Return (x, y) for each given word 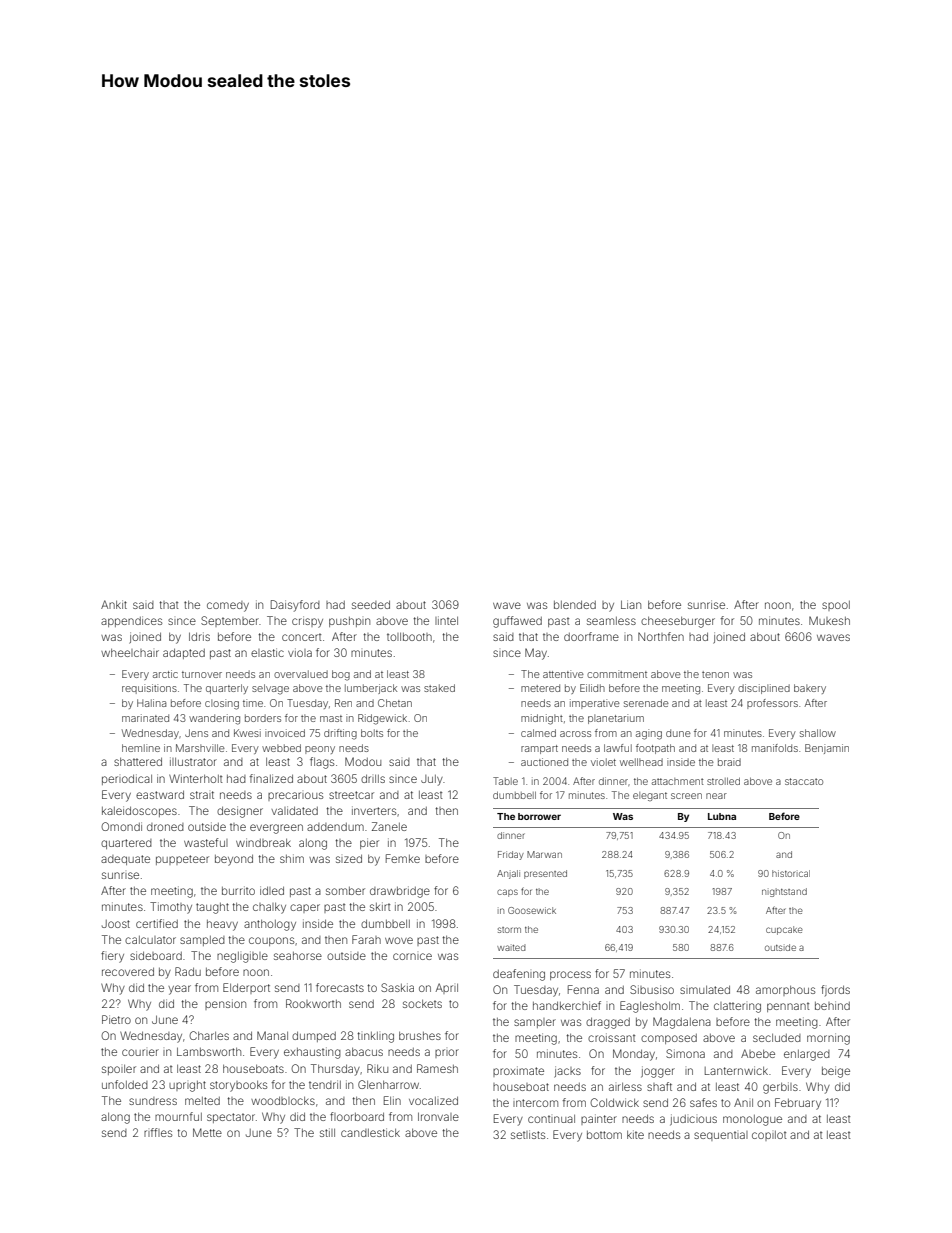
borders (263, 718)
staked (439, 688)
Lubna (722, 816)
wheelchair (130, 653)
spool (836, 606)
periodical (127, 779)
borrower (539, 816)
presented (545, 874)
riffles (158, 1132)
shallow (818, 733)
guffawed (517, 622)
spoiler (119, 1070)
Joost (116, 924)
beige (836, 1072)
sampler (535, 1023)
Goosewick (532, 910)
